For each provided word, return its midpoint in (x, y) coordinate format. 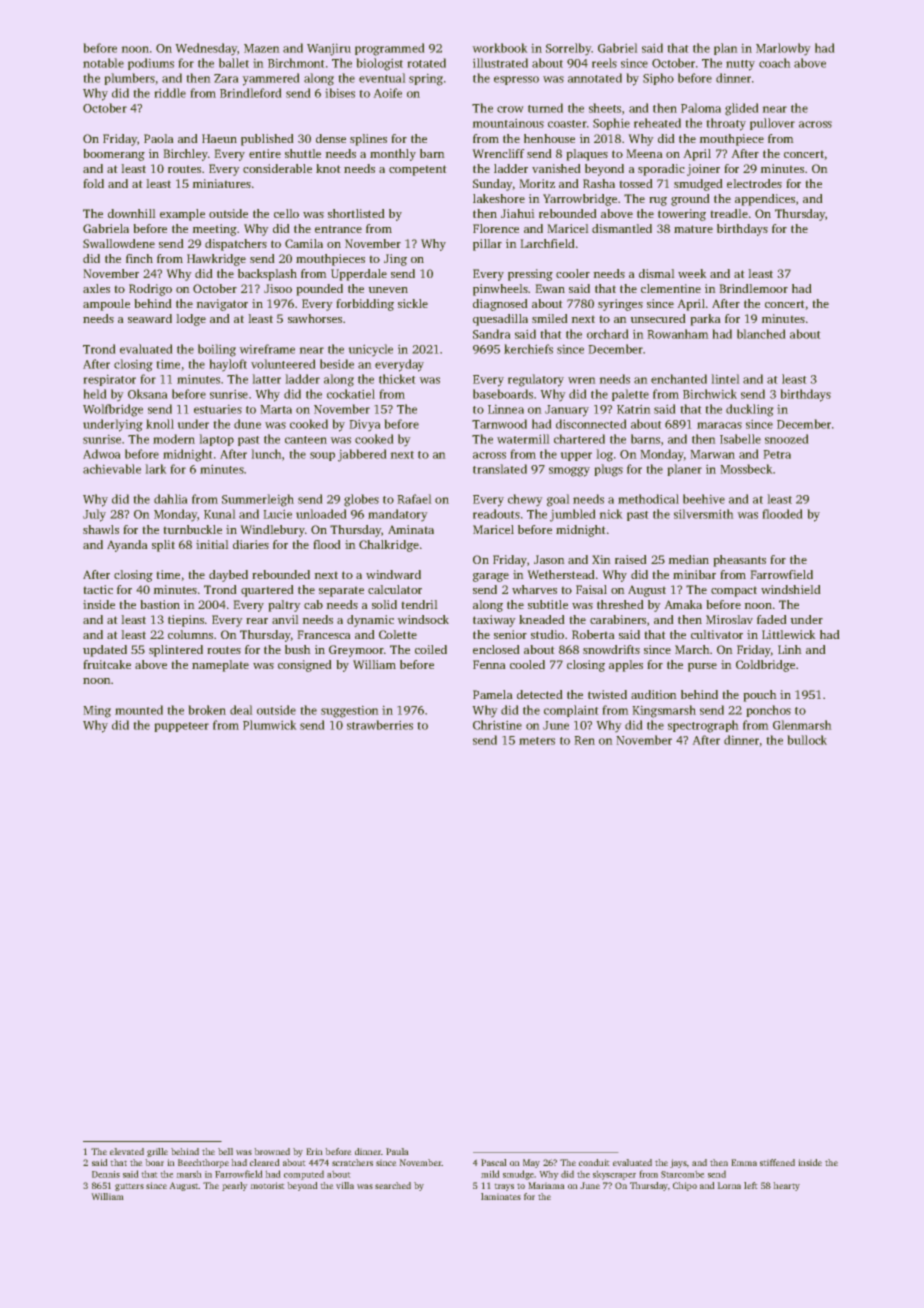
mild (490, 1174)
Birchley (186, 155)
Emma (744, 1162)
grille (157, 1152)
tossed (636, 183)
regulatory (536, 380)
